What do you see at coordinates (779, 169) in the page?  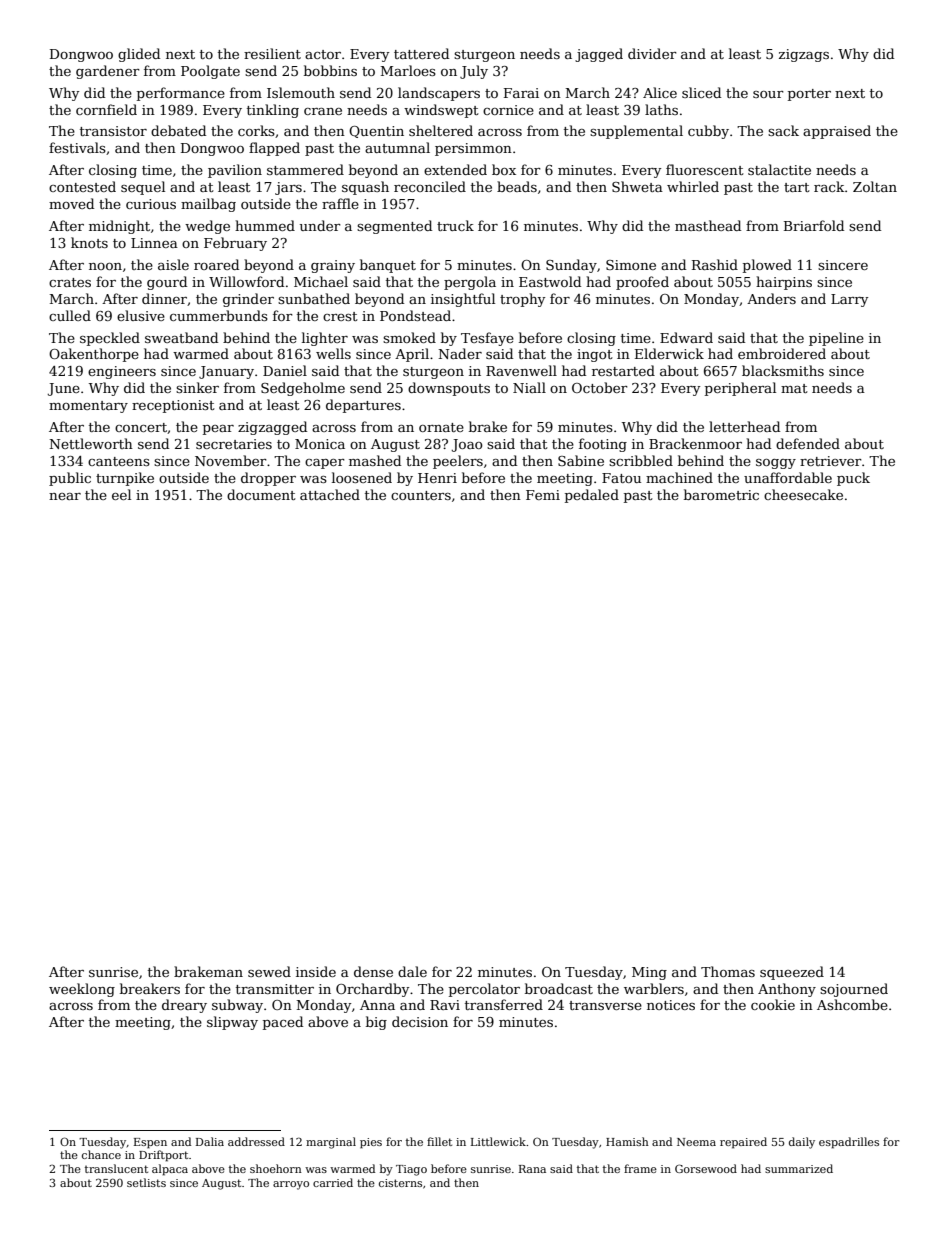 I see `stalactite` at bounding box center [779, 169].
